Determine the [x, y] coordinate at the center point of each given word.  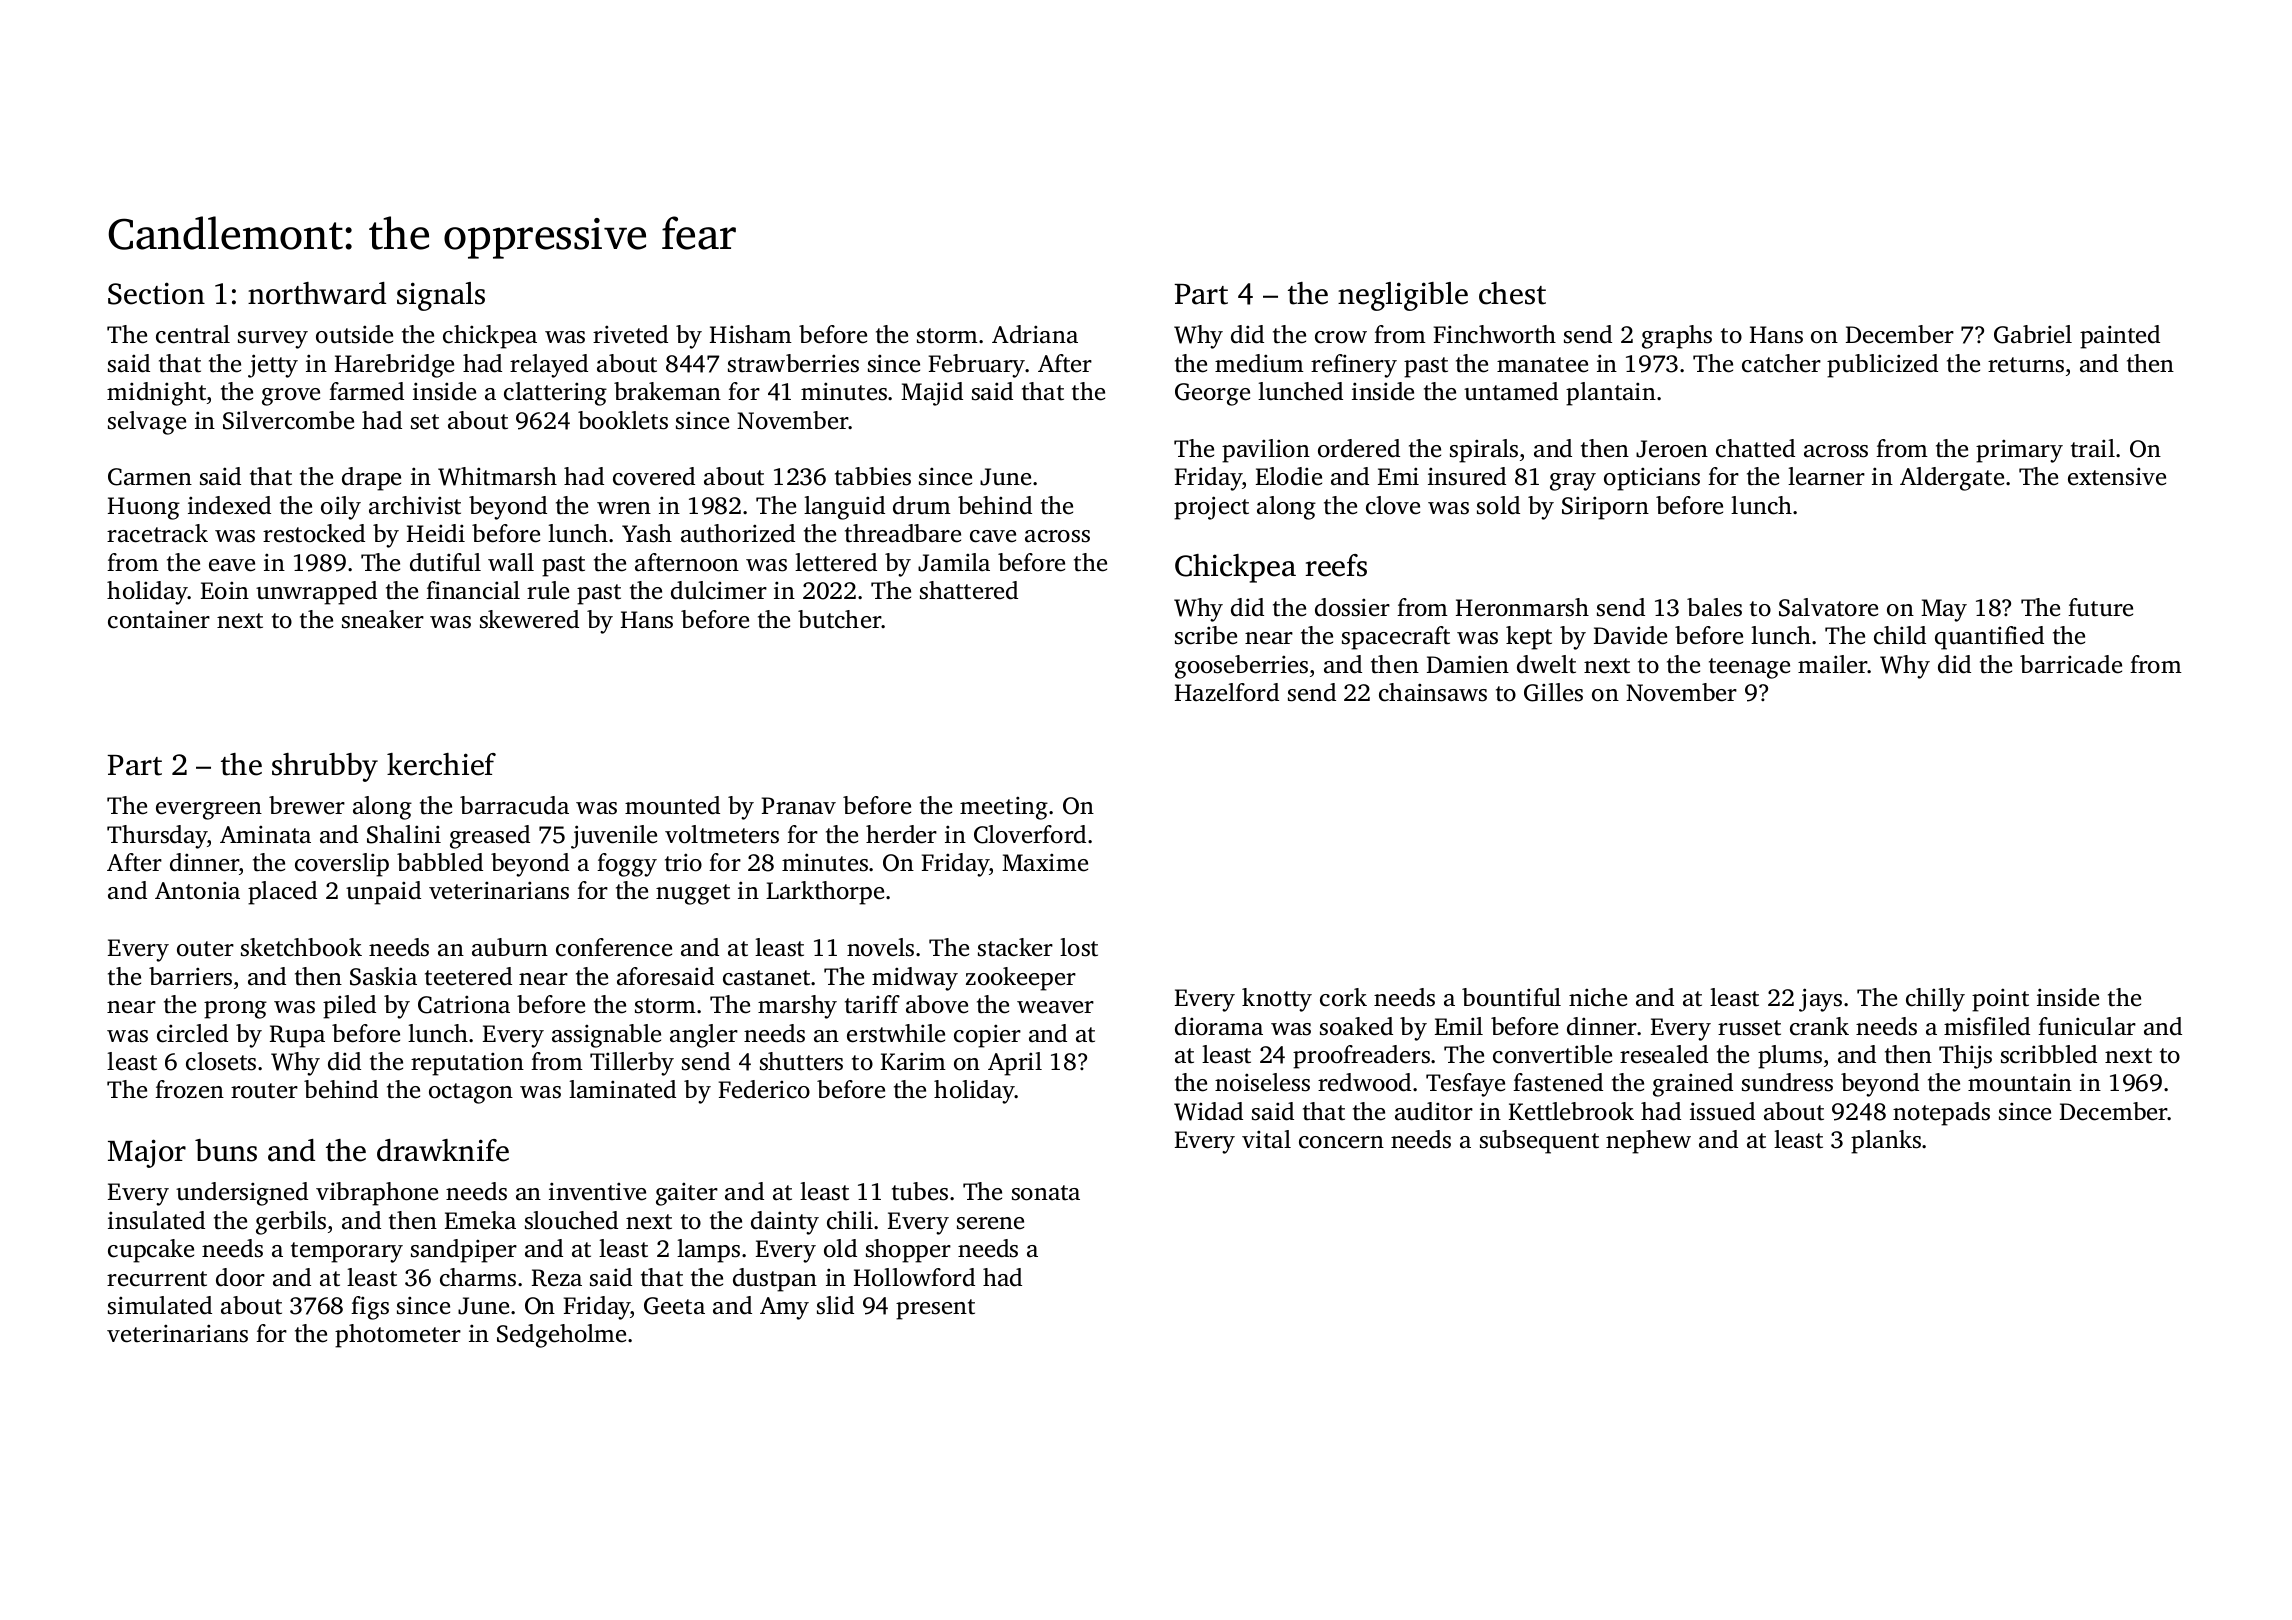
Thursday [157, 837]
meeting [1004, 808]
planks [1886, 1142]
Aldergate [1952, 479]
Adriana [1035, 334]
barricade [2071, 664]
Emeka [480, 1220]
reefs [1336, 565]
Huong [144, 508]
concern [1341, 1142]
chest [1512, 293]
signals [441, 296]
